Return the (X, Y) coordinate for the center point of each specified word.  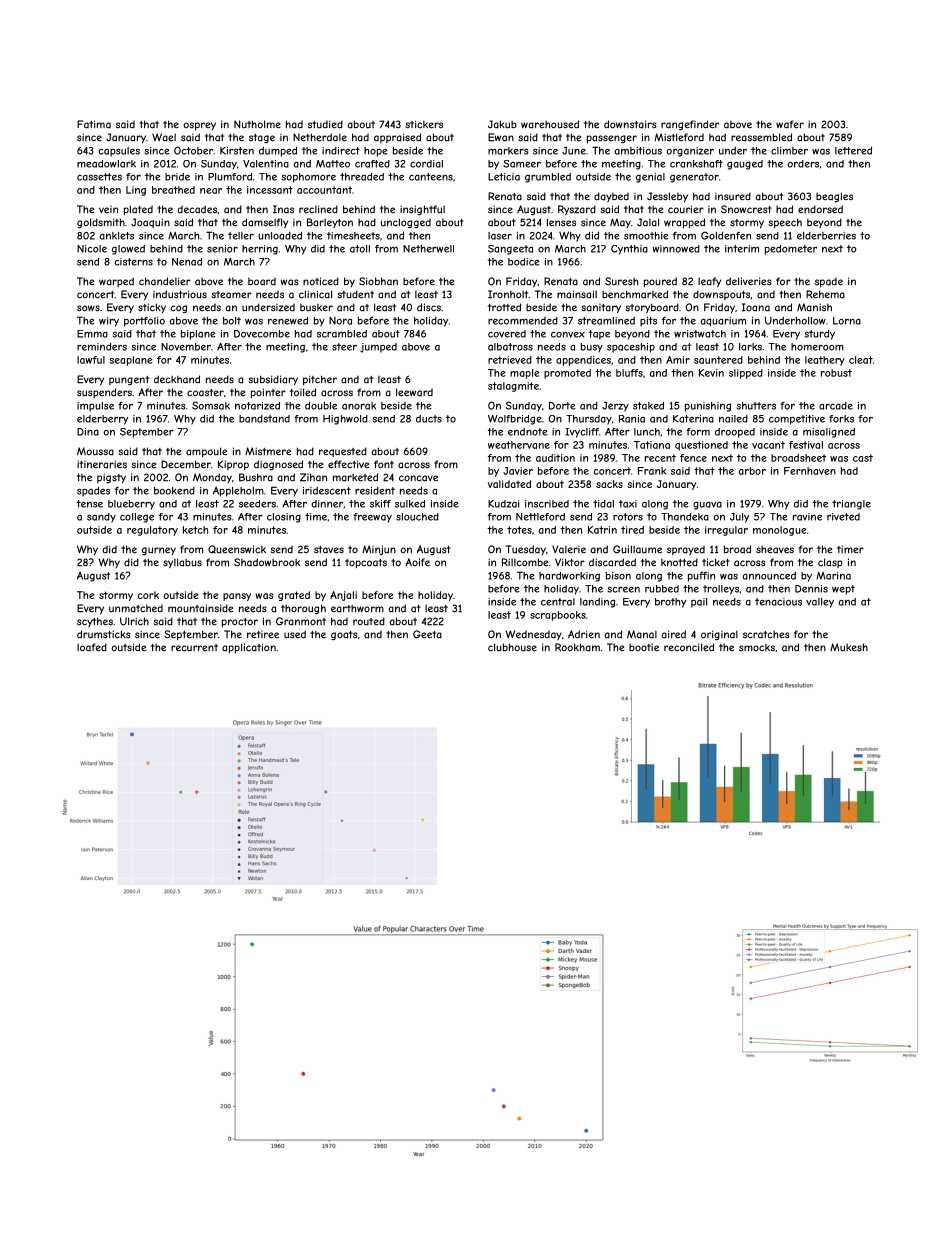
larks (750, 347)
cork (148, 595)
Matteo (333, 164)
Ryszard (577, 210)
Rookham (577, 647)
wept (843, 590)
